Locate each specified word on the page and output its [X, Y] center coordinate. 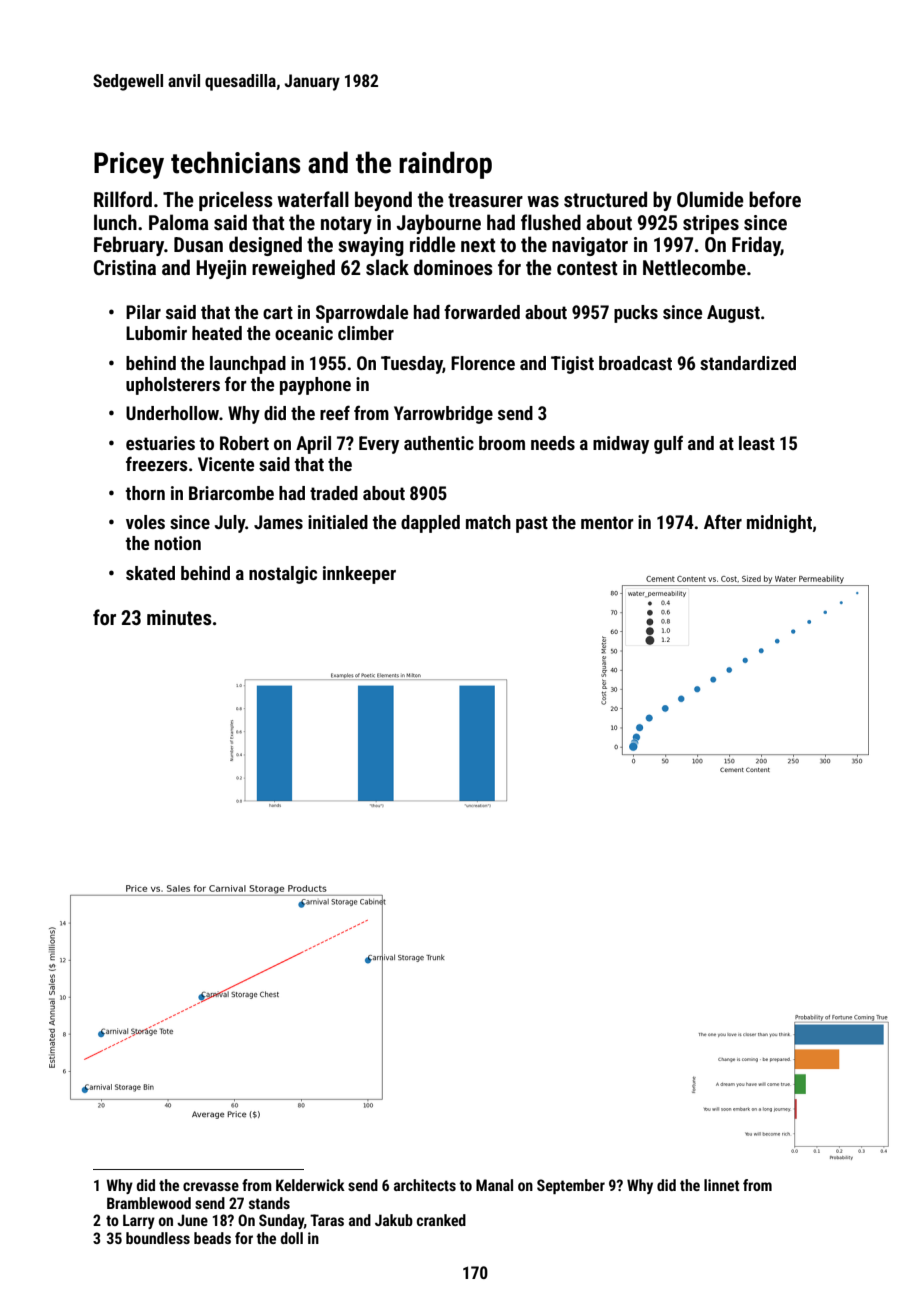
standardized [748, 363]
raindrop [445, 165]
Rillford [123, 199]
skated [150, 573]
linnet [721, 1185]
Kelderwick [310, 1185]
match [488, 522]
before [775, 199]
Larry [139, 1221]
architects [425, 1185]
